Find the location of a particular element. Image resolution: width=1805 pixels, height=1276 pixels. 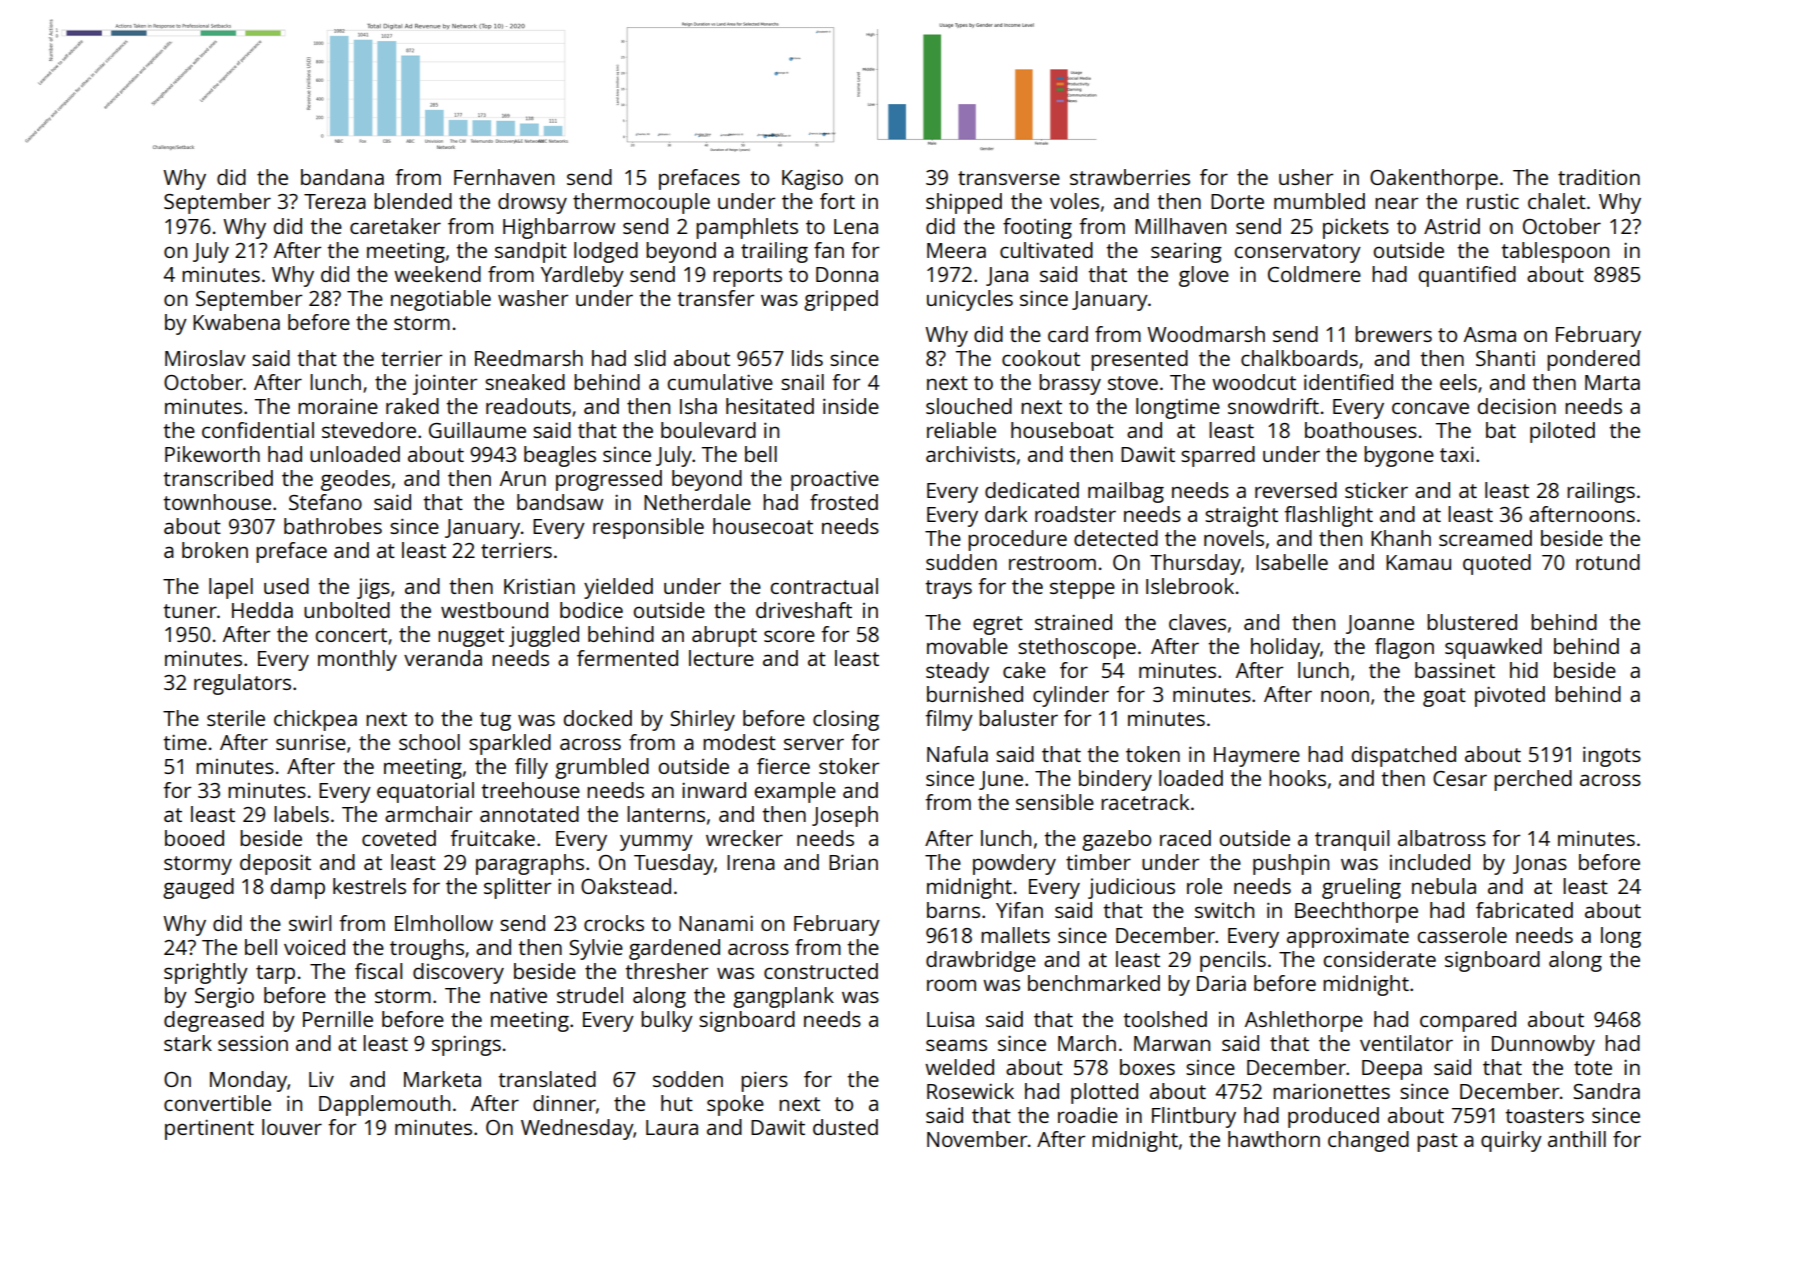

tarp is located at coordinates (275, 974).
